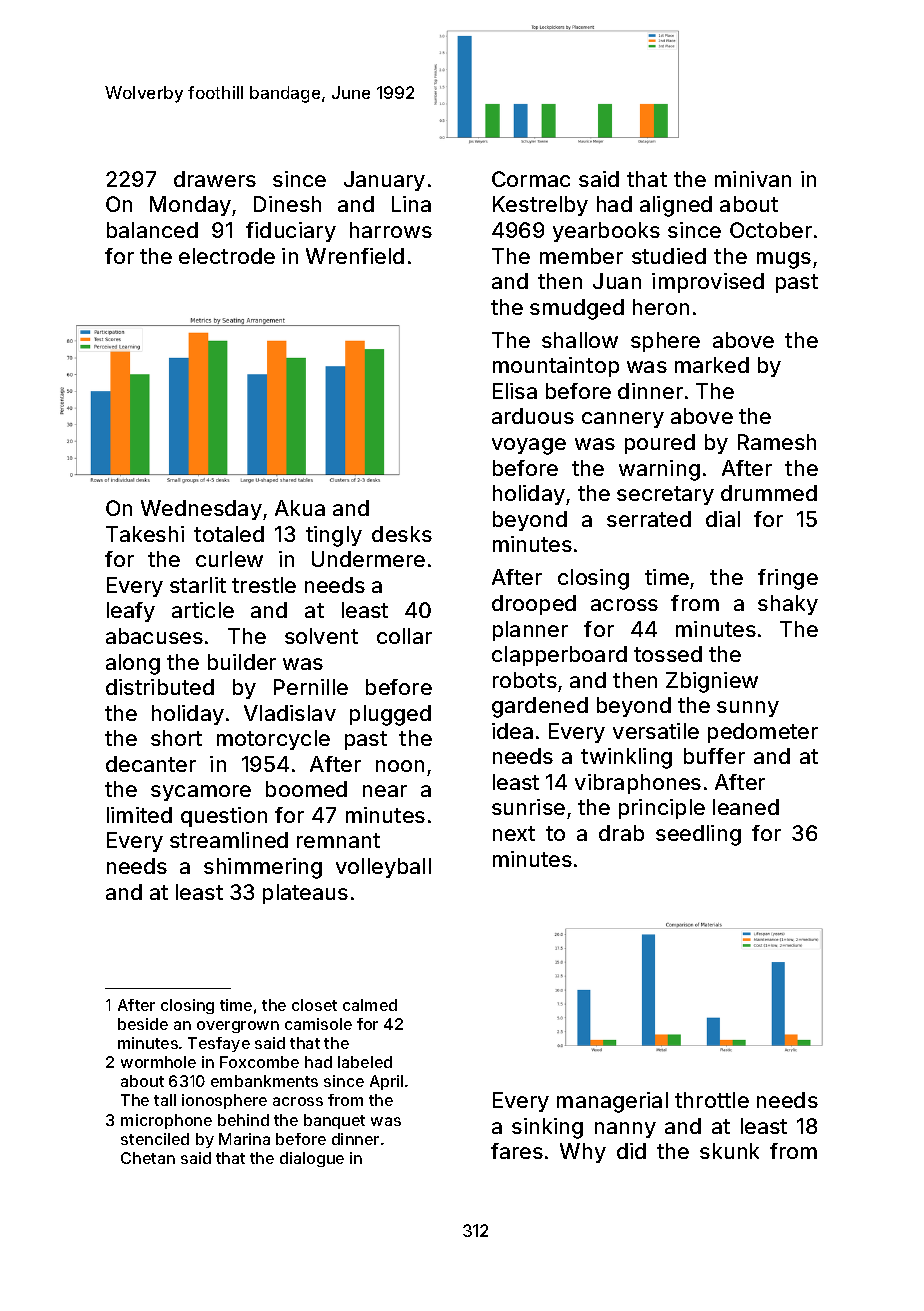 The image size is (924, 1311). What do you see at coordinates (148, 1158) in the image?
I see `Chetan` at bounding box center [148, 1158].
